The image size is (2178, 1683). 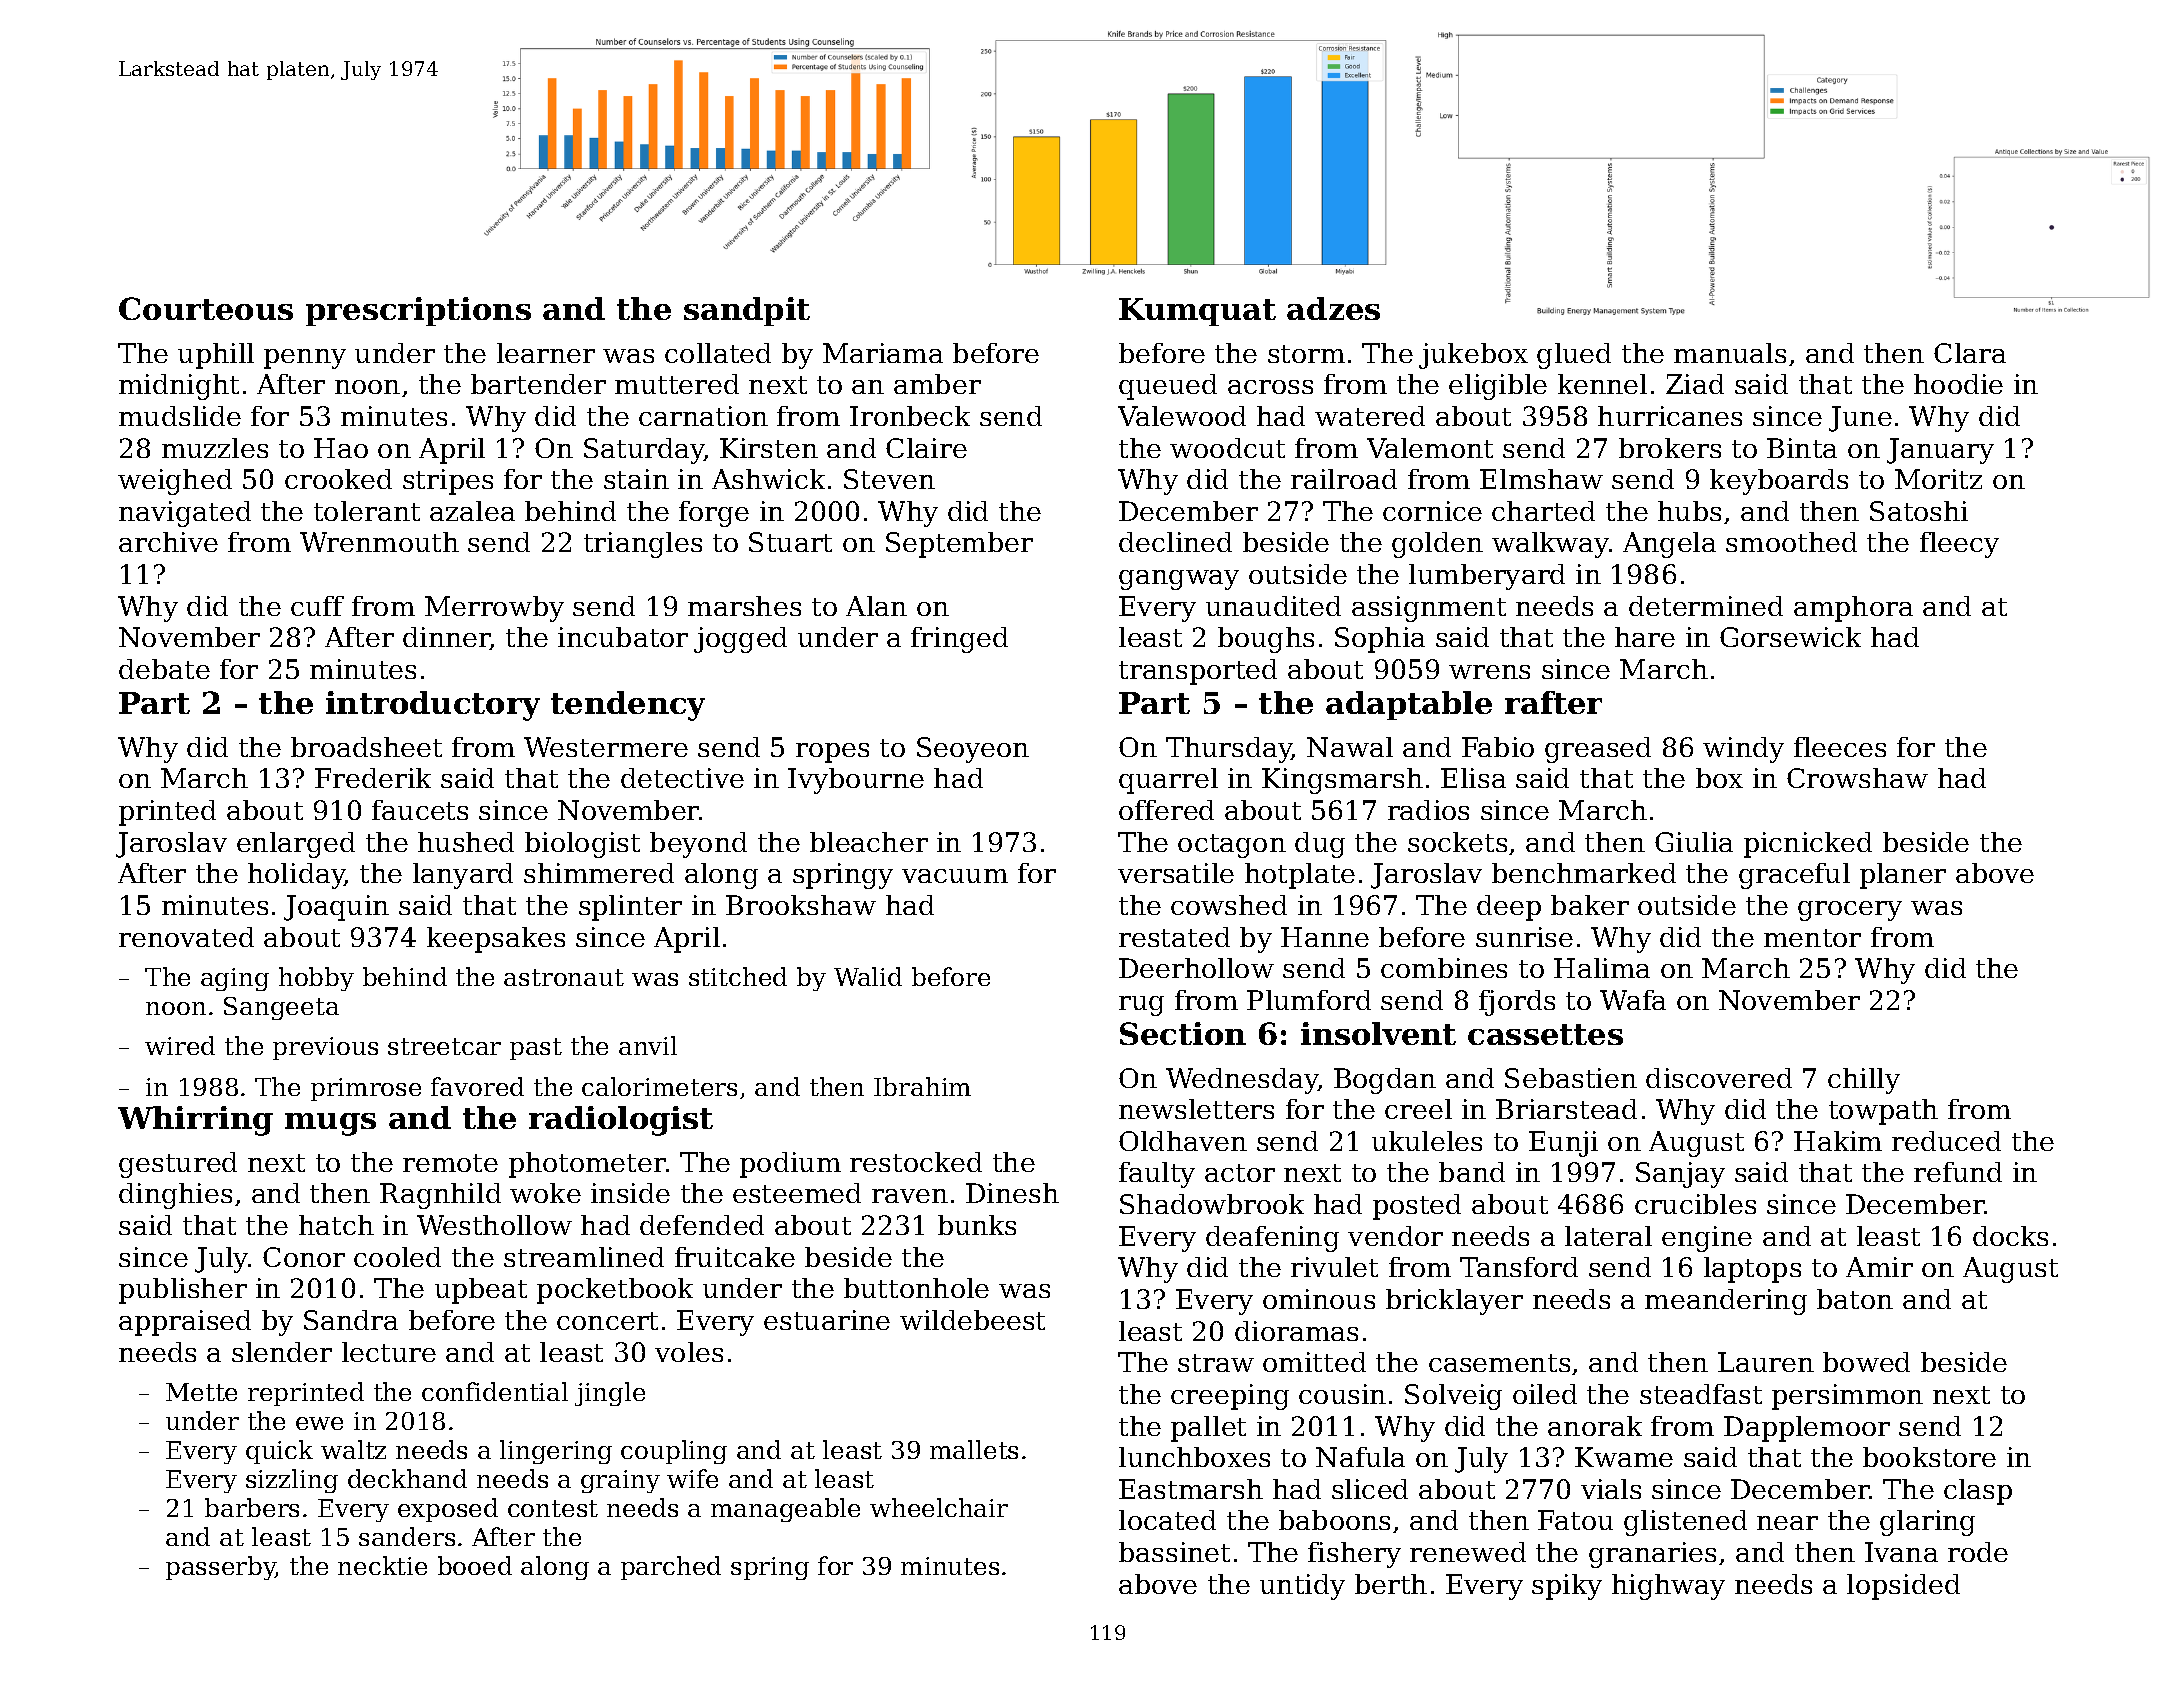 What do you see at coordinates (325, 1048) in the screenshot?
I see `previous` at bounding box center [325, 1048].
